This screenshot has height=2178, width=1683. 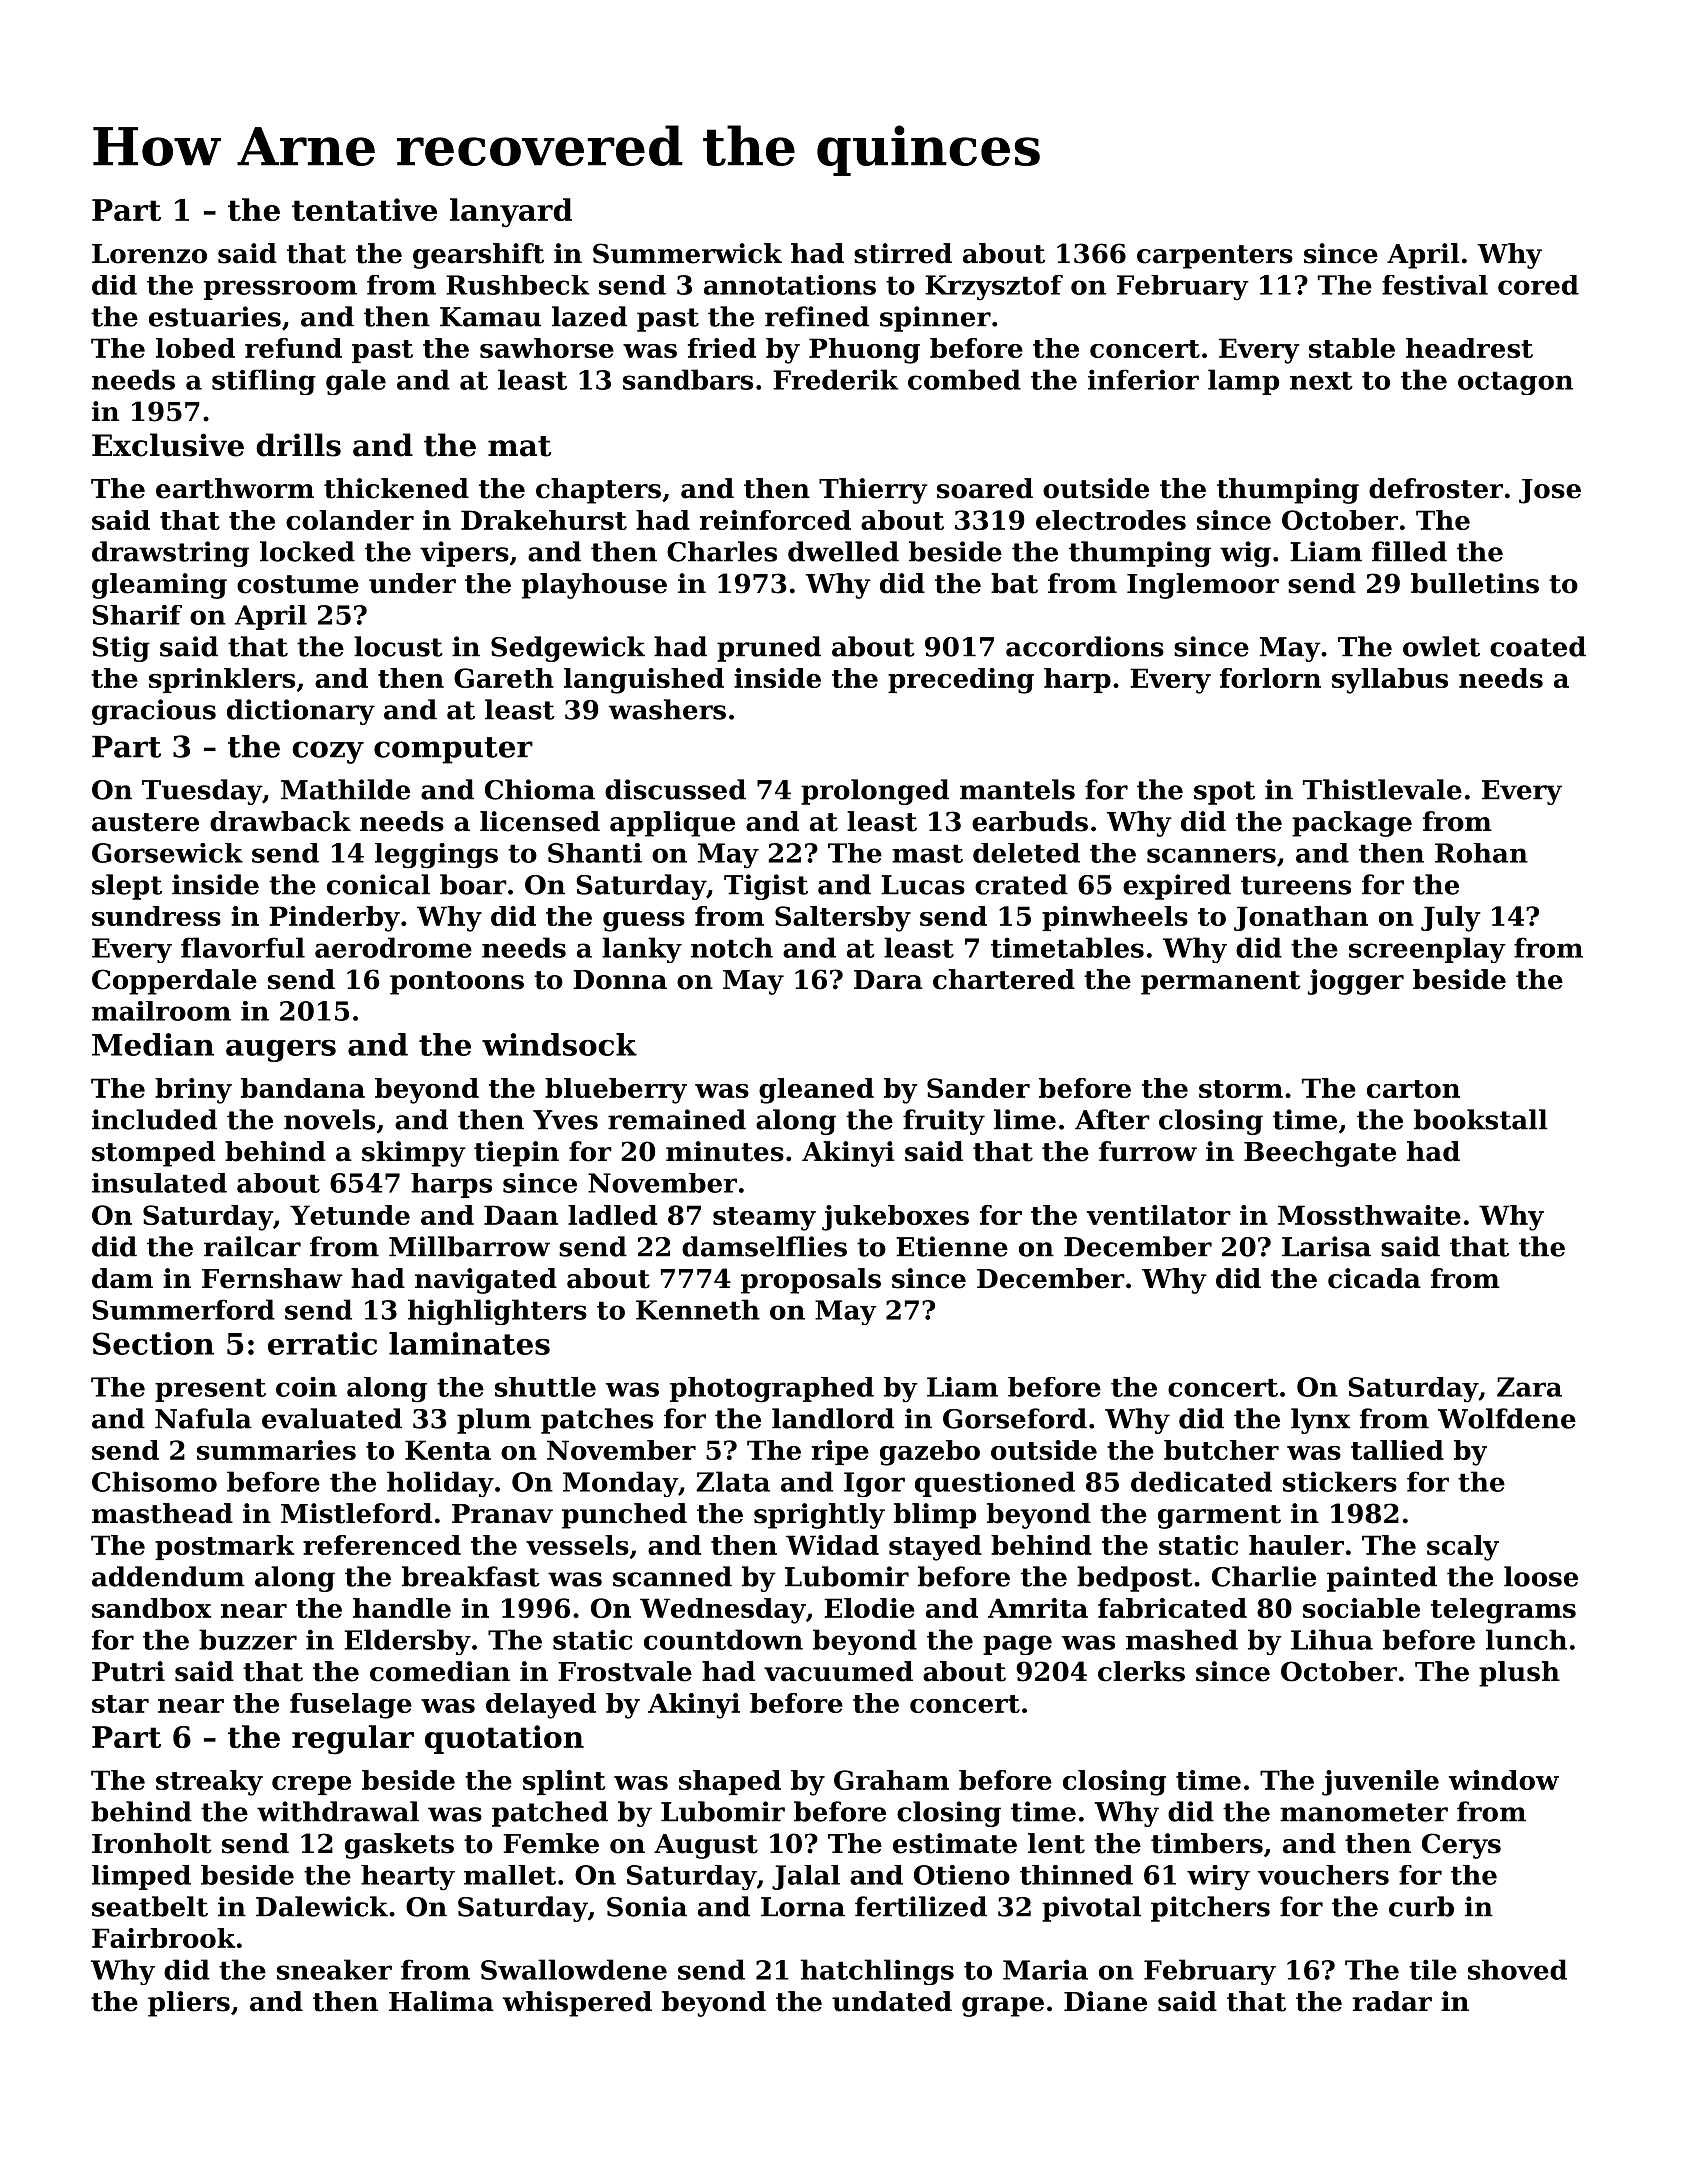 What do you see at coordinates (725, 1151) in the screenshot?
I see `minutes` at bounding box center [725, 1151].
